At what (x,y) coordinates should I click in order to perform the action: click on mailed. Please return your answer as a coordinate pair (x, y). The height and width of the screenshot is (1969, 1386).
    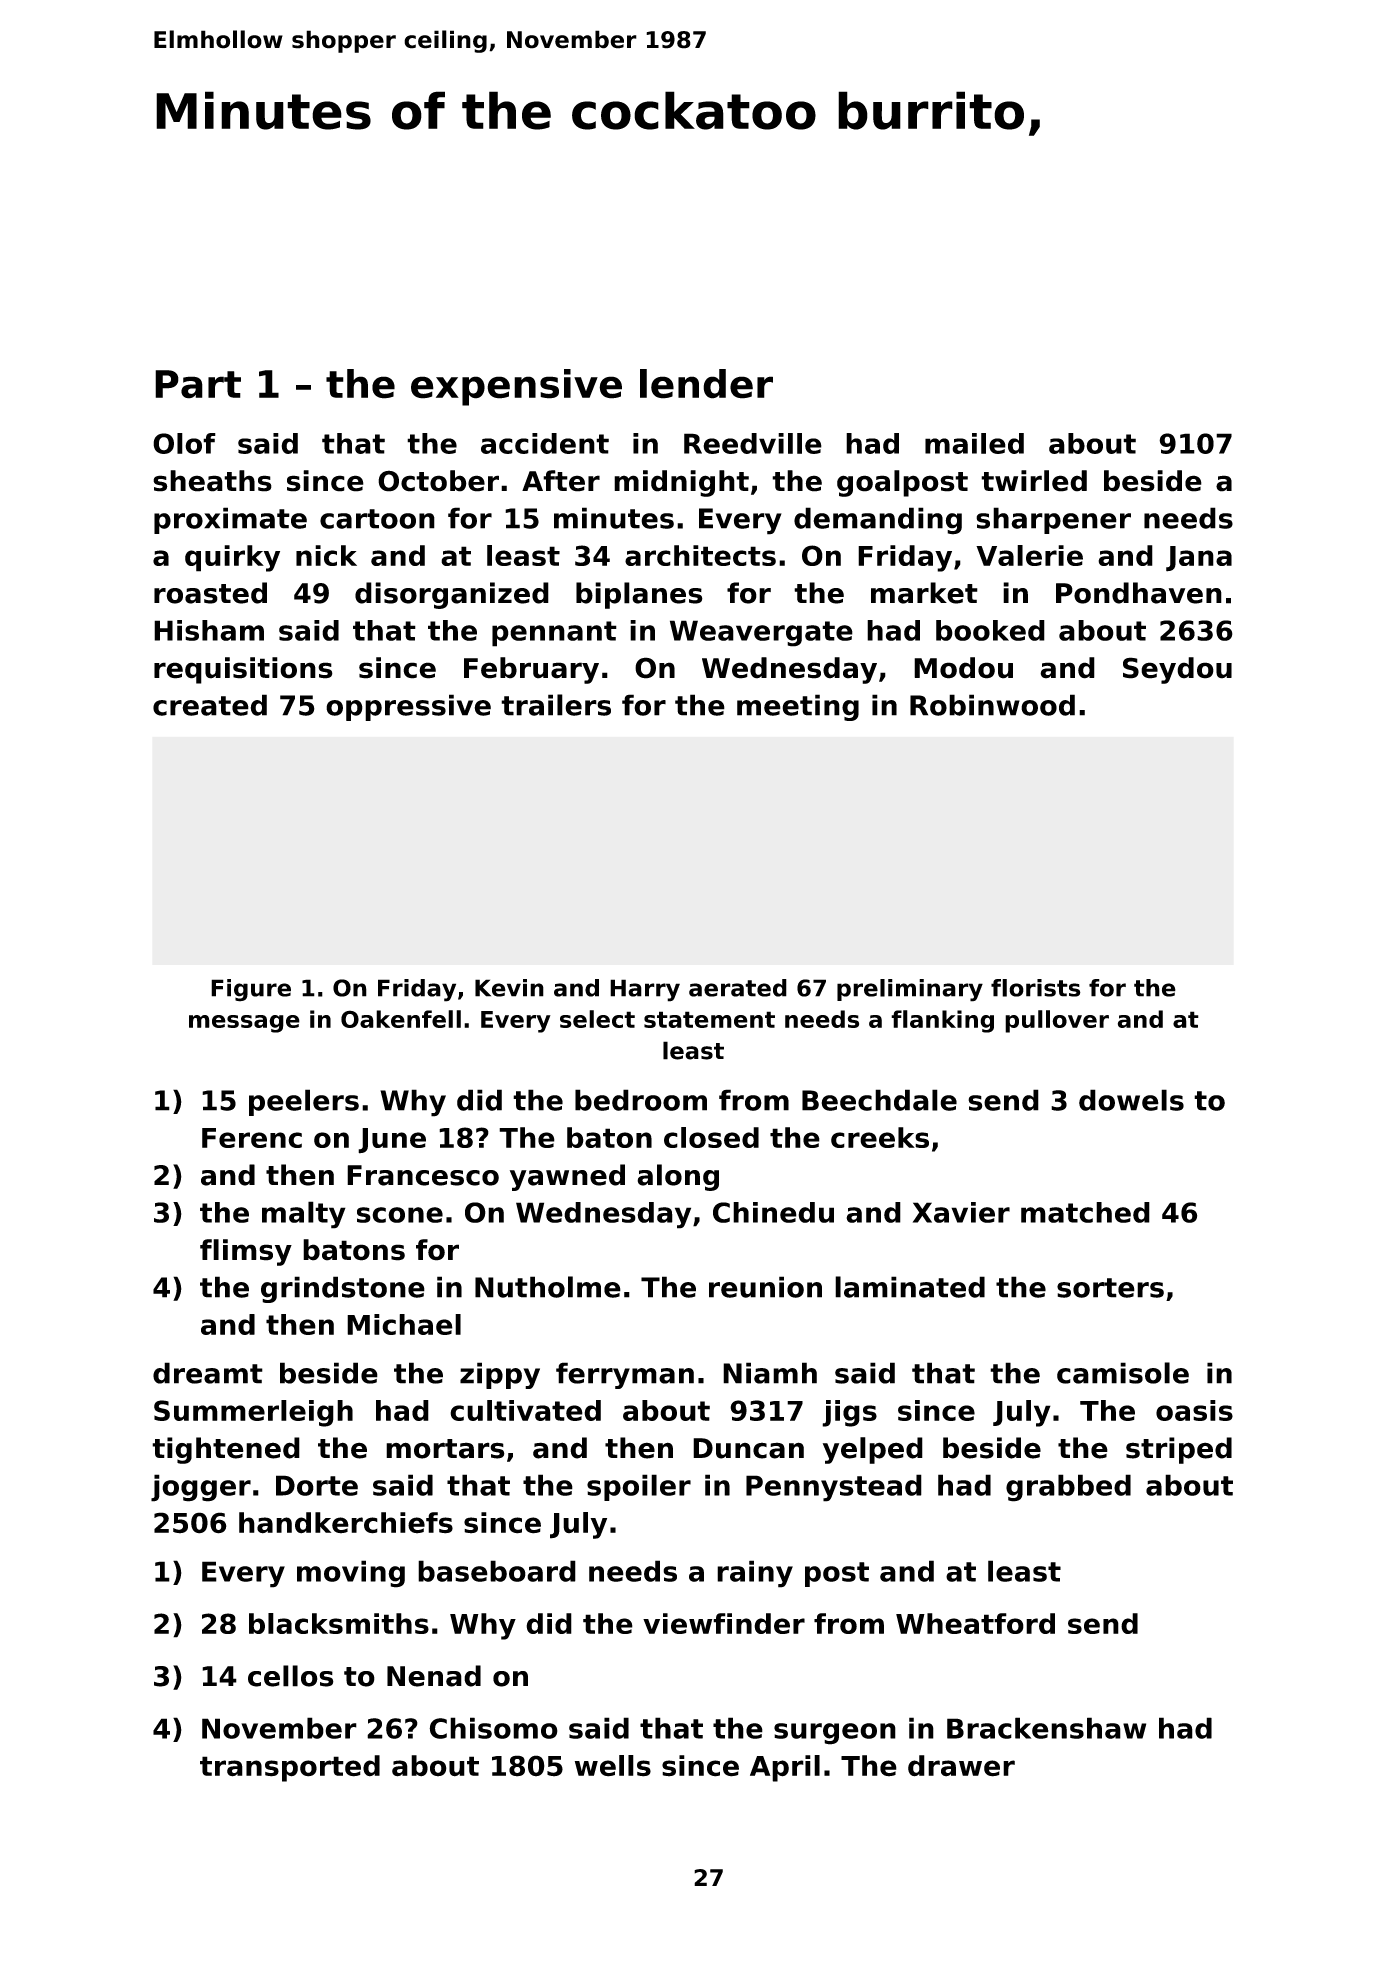
    Looking at the image, I should click on (974, 443).
